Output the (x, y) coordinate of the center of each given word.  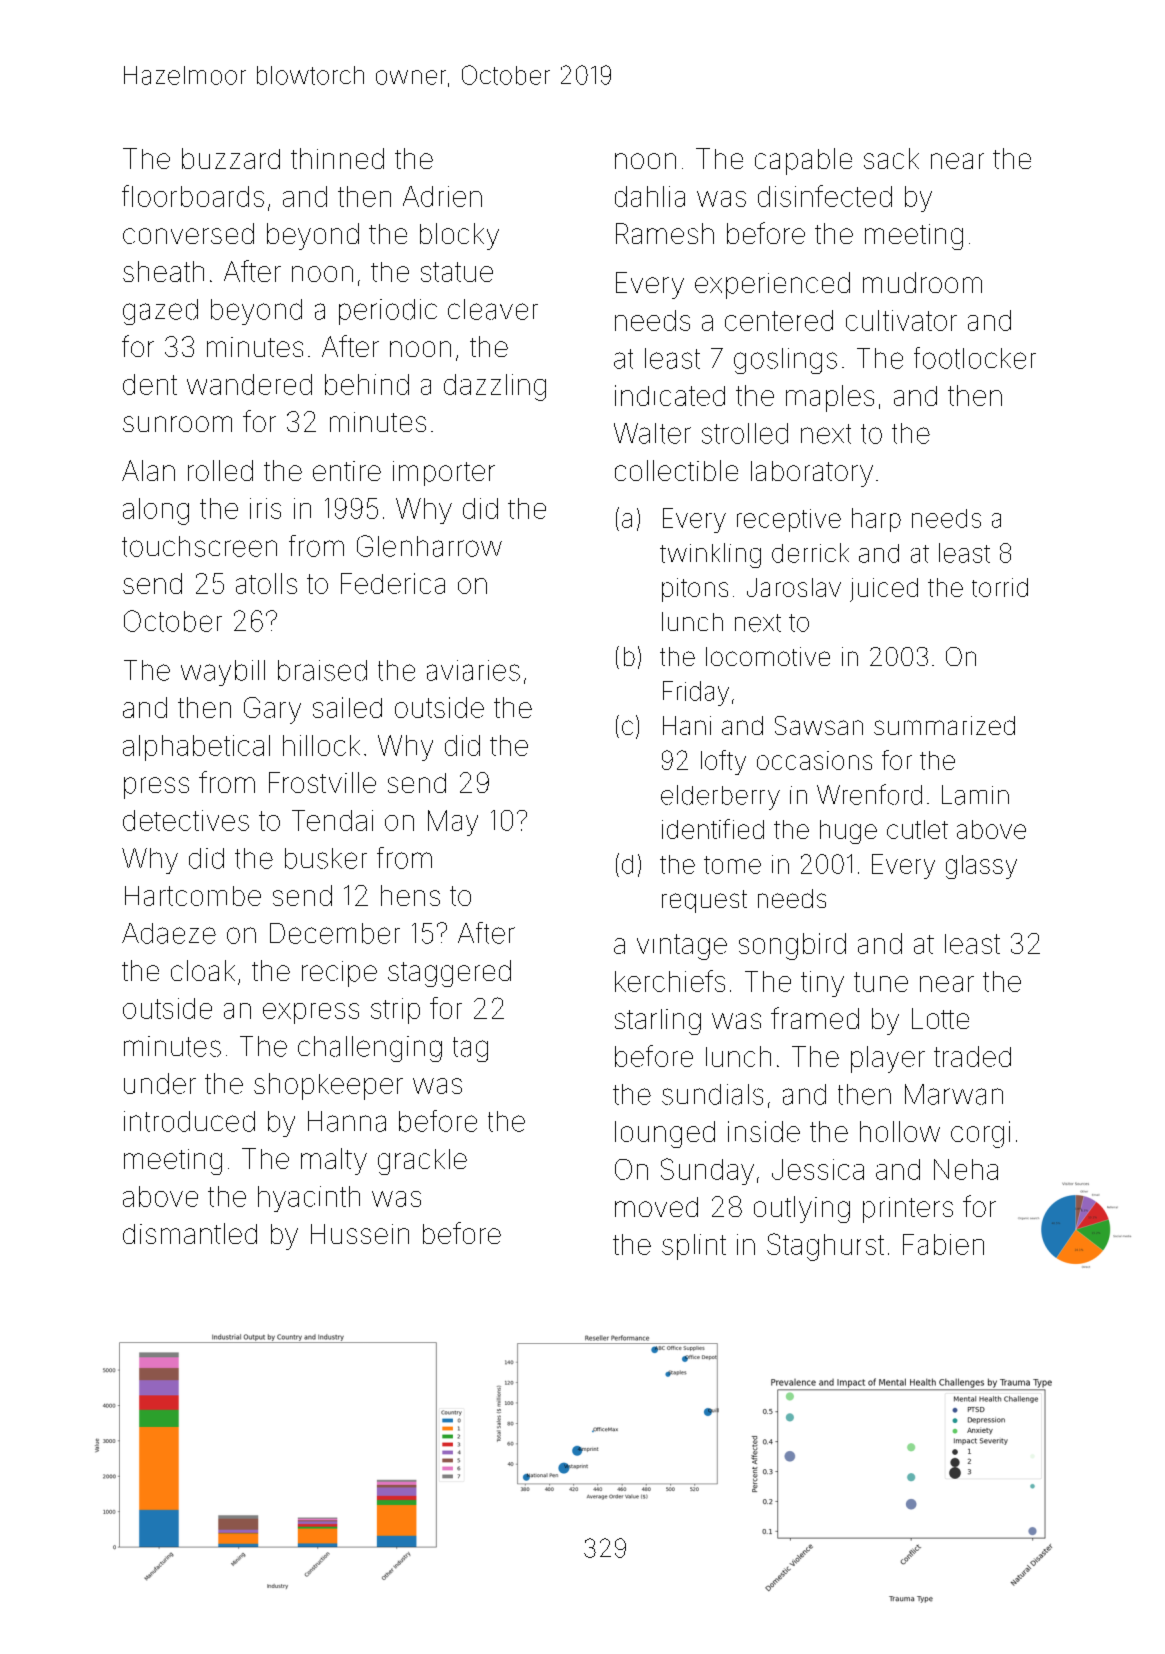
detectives (186, 820)
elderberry (720, 797)
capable (803, 161)
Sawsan (819, 725)
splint (694, 1247)
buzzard (231, 158)
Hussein (360, 1234)
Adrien (442, 196)
